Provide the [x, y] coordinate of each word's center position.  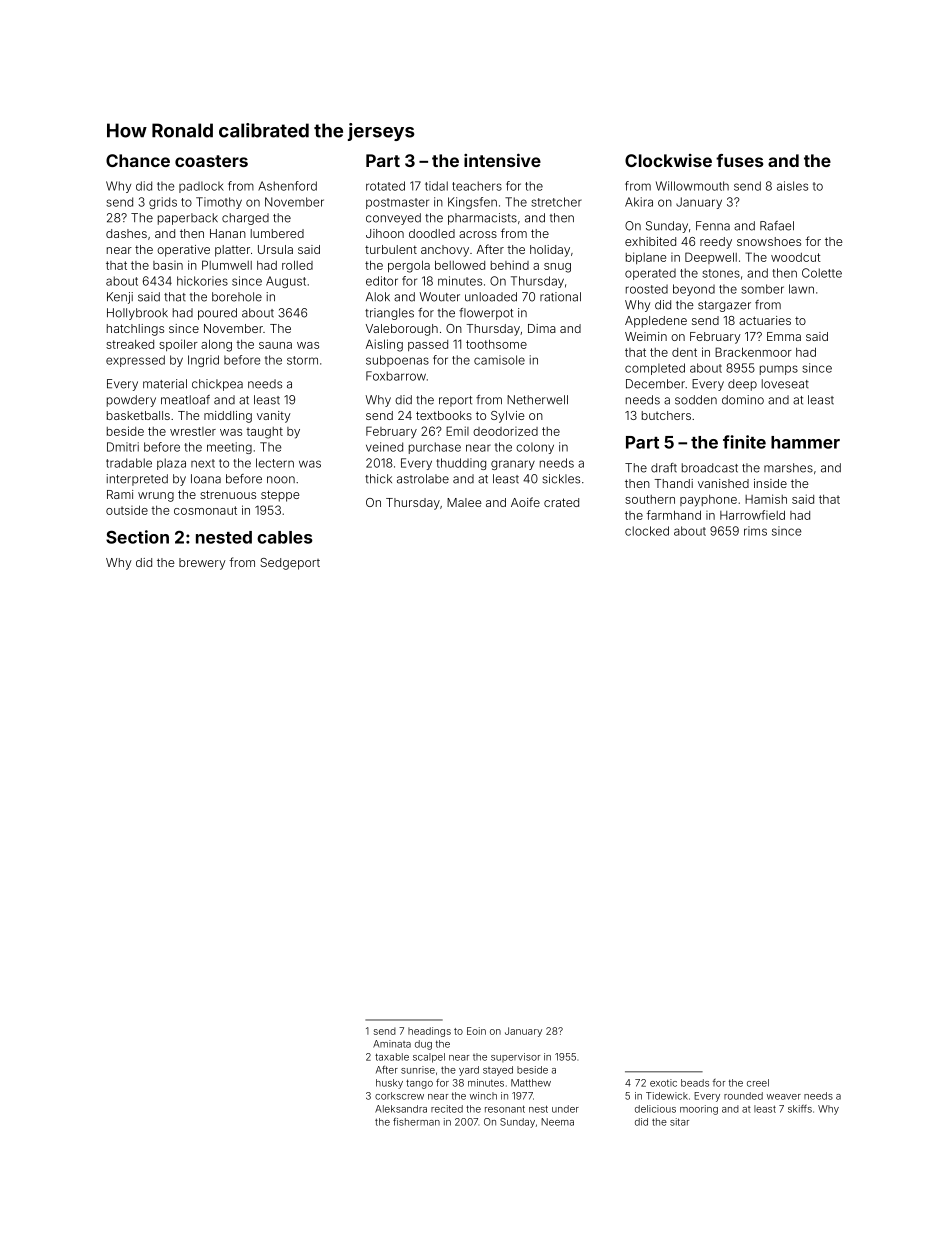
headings [429, 1032]
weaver [784, 1097]
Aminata [392, 1044]
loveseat [785, 384]
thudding [461, 464]
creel [758, 1083]
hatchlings [135, 330]
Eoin [476, 1031]
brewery [202, 564]
